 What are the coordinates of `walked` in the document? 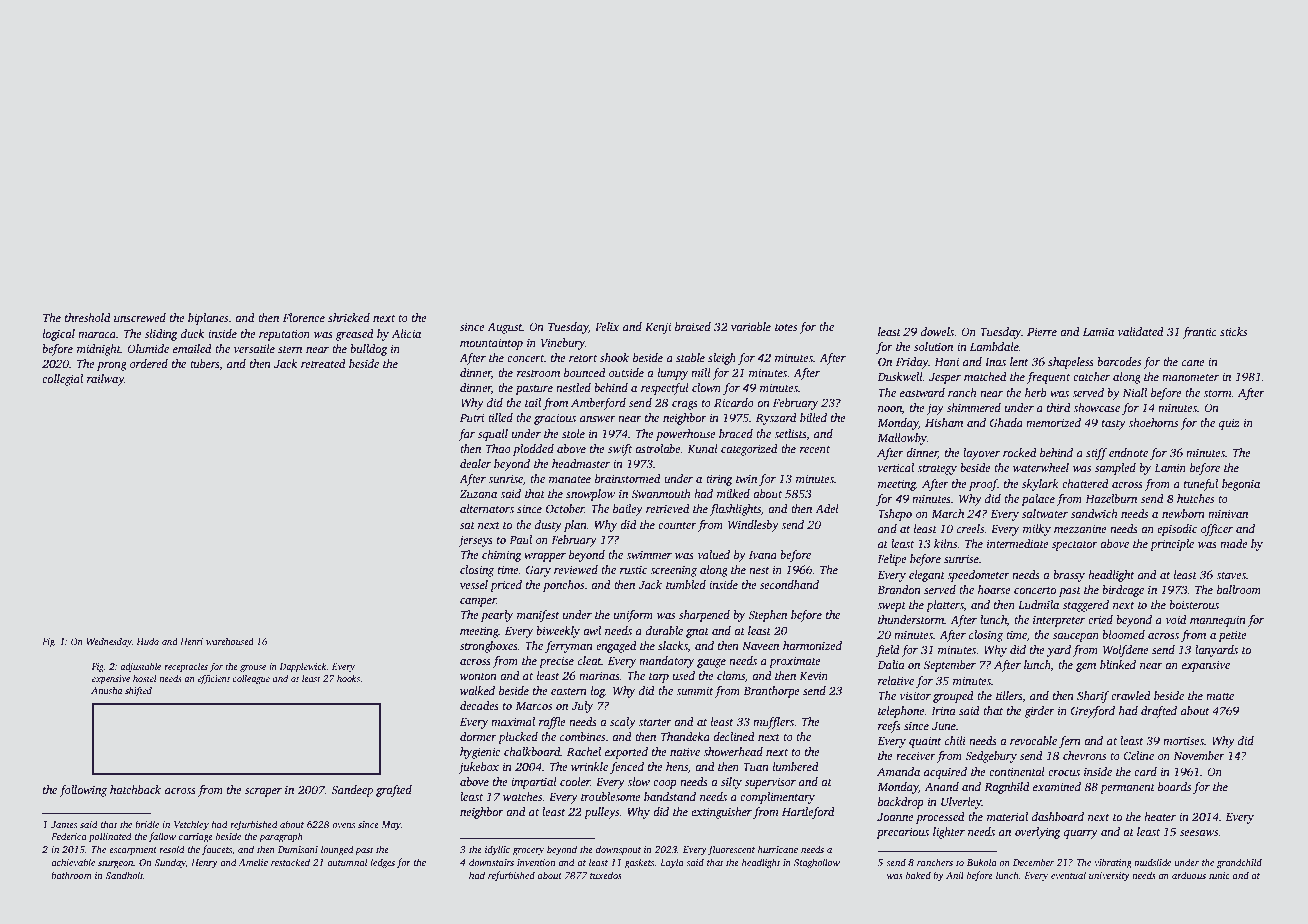 It's located at (477, 690).
